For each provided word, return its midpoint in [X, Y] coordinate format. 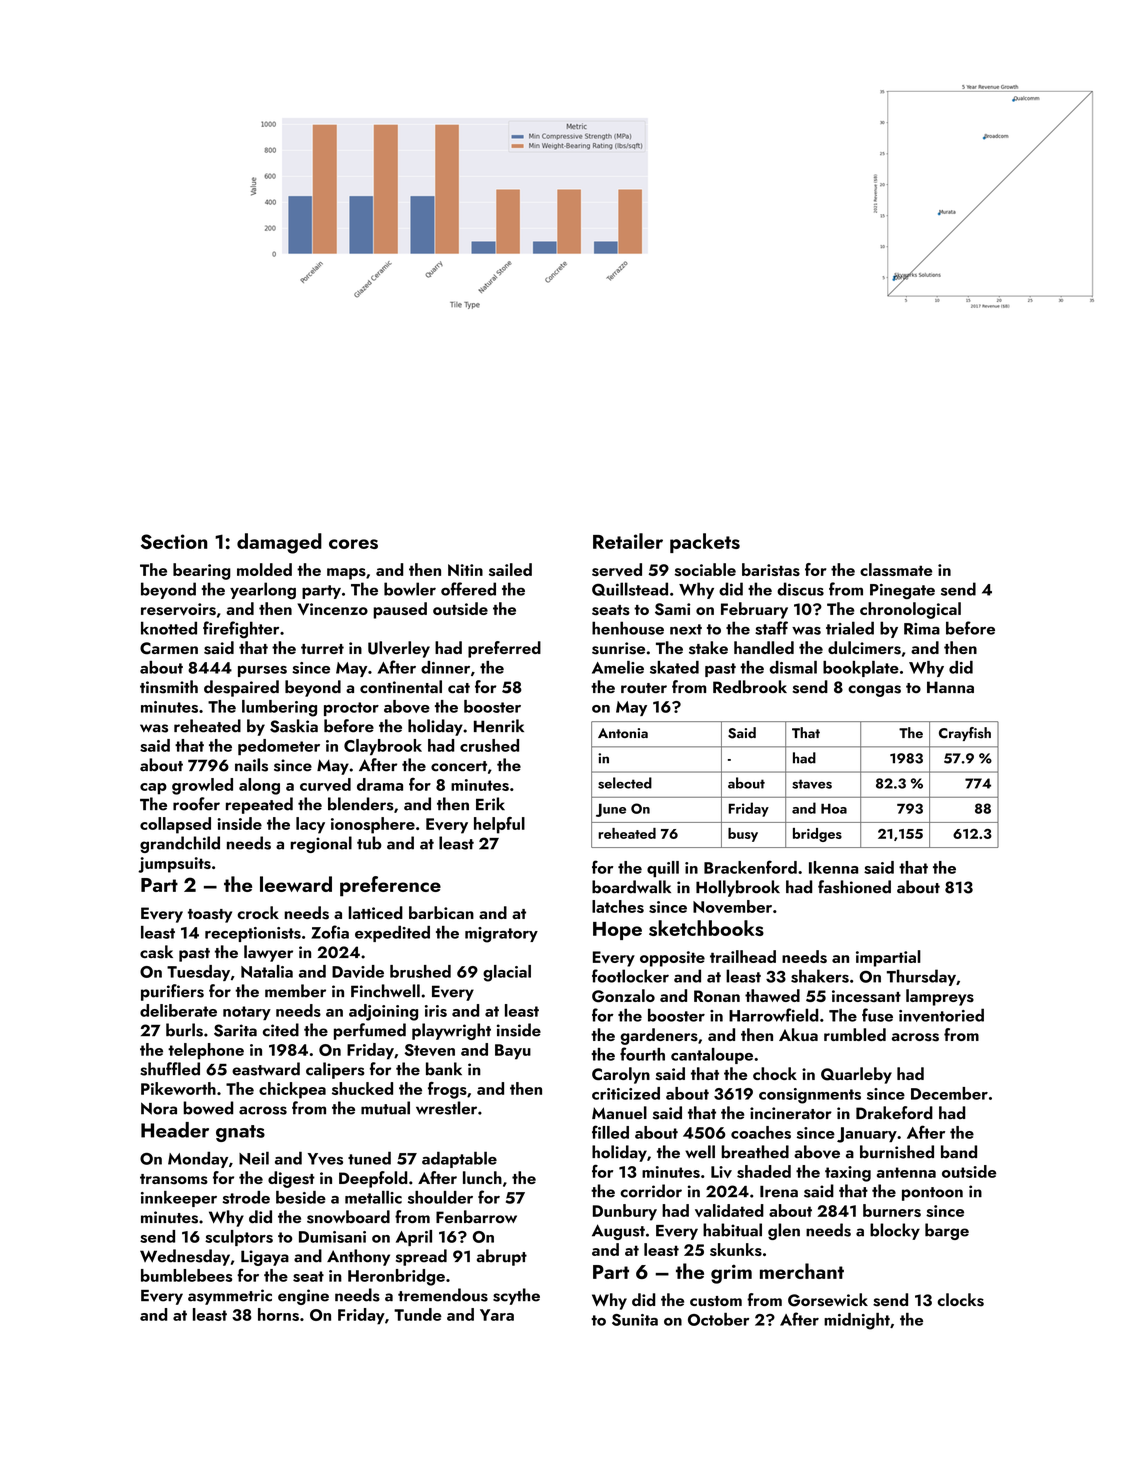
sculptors [239, 1238]
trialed [850, 628]
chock [775, 1073]
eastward [266, 1069]
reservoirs [178, 609]
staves [812, 784]
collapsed [175, 825]
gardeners [659, 1036]
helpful [499, 825]
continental [401, 686]
